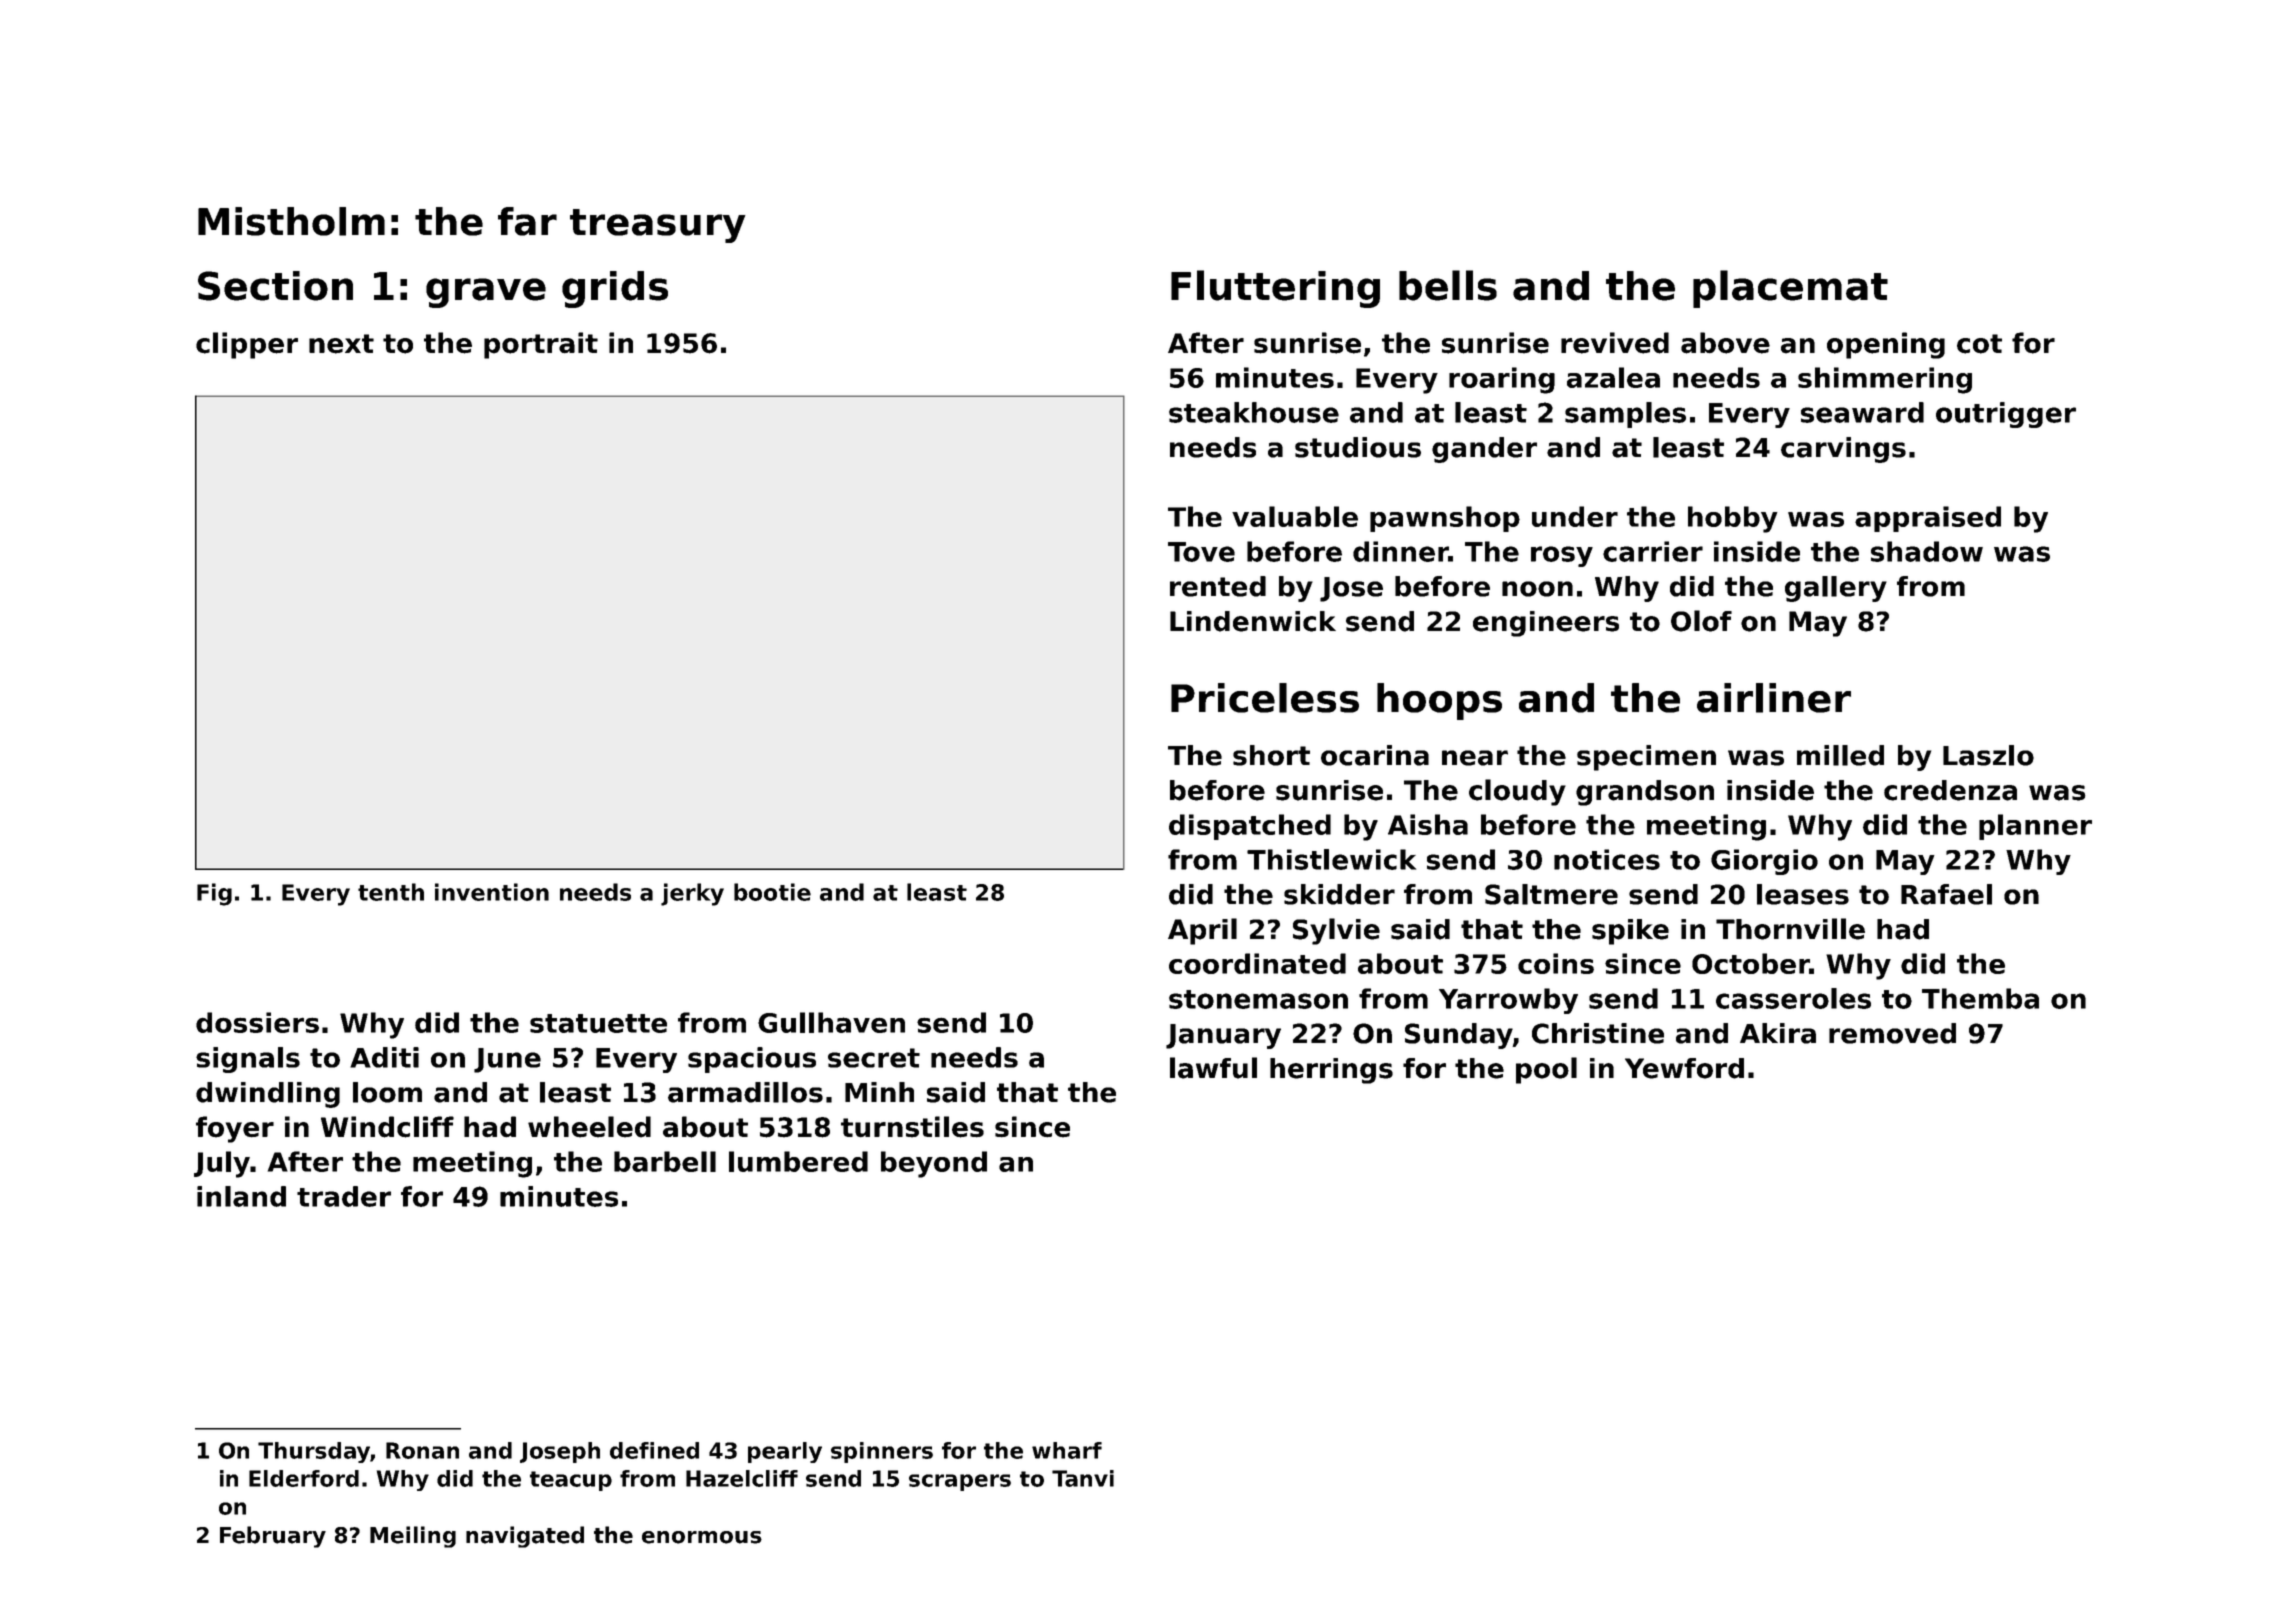 The width and height of the page is (2292, 1620). What do you see at coordinates (1253, 621) in the page?
I see `Lindenwick` at bounding box center [1253, 621].
